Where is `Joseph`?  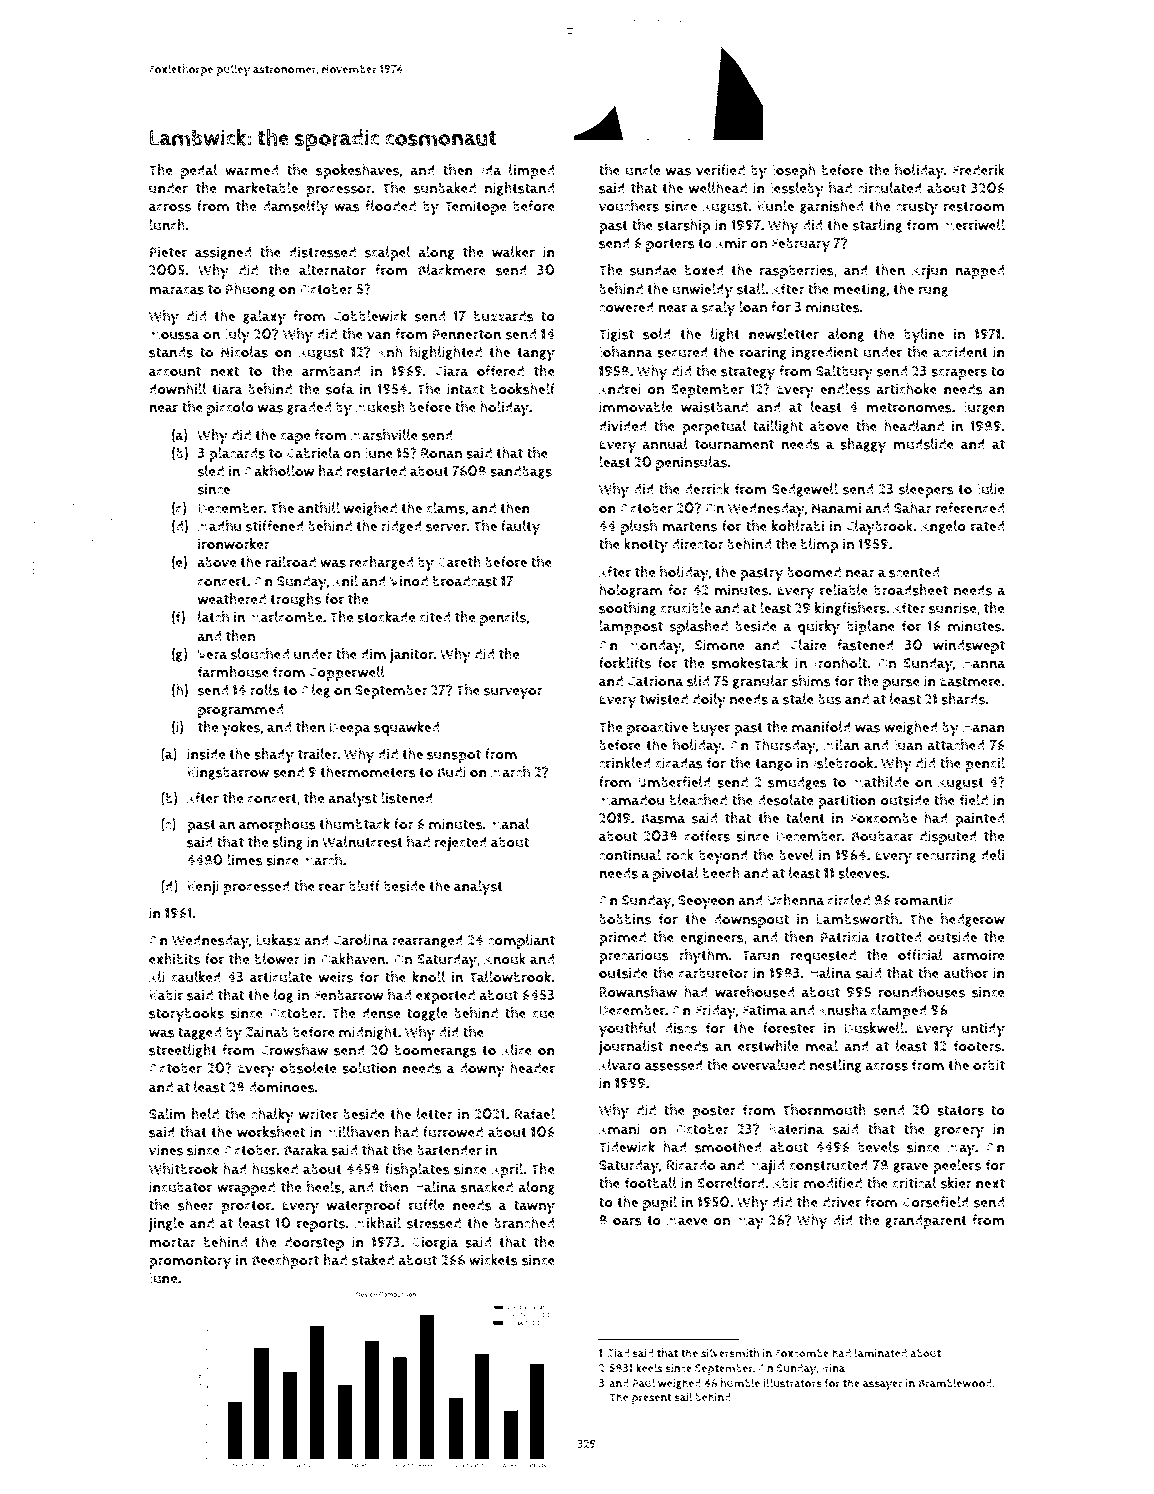 Joseph is located at coordinates (794, 171).
